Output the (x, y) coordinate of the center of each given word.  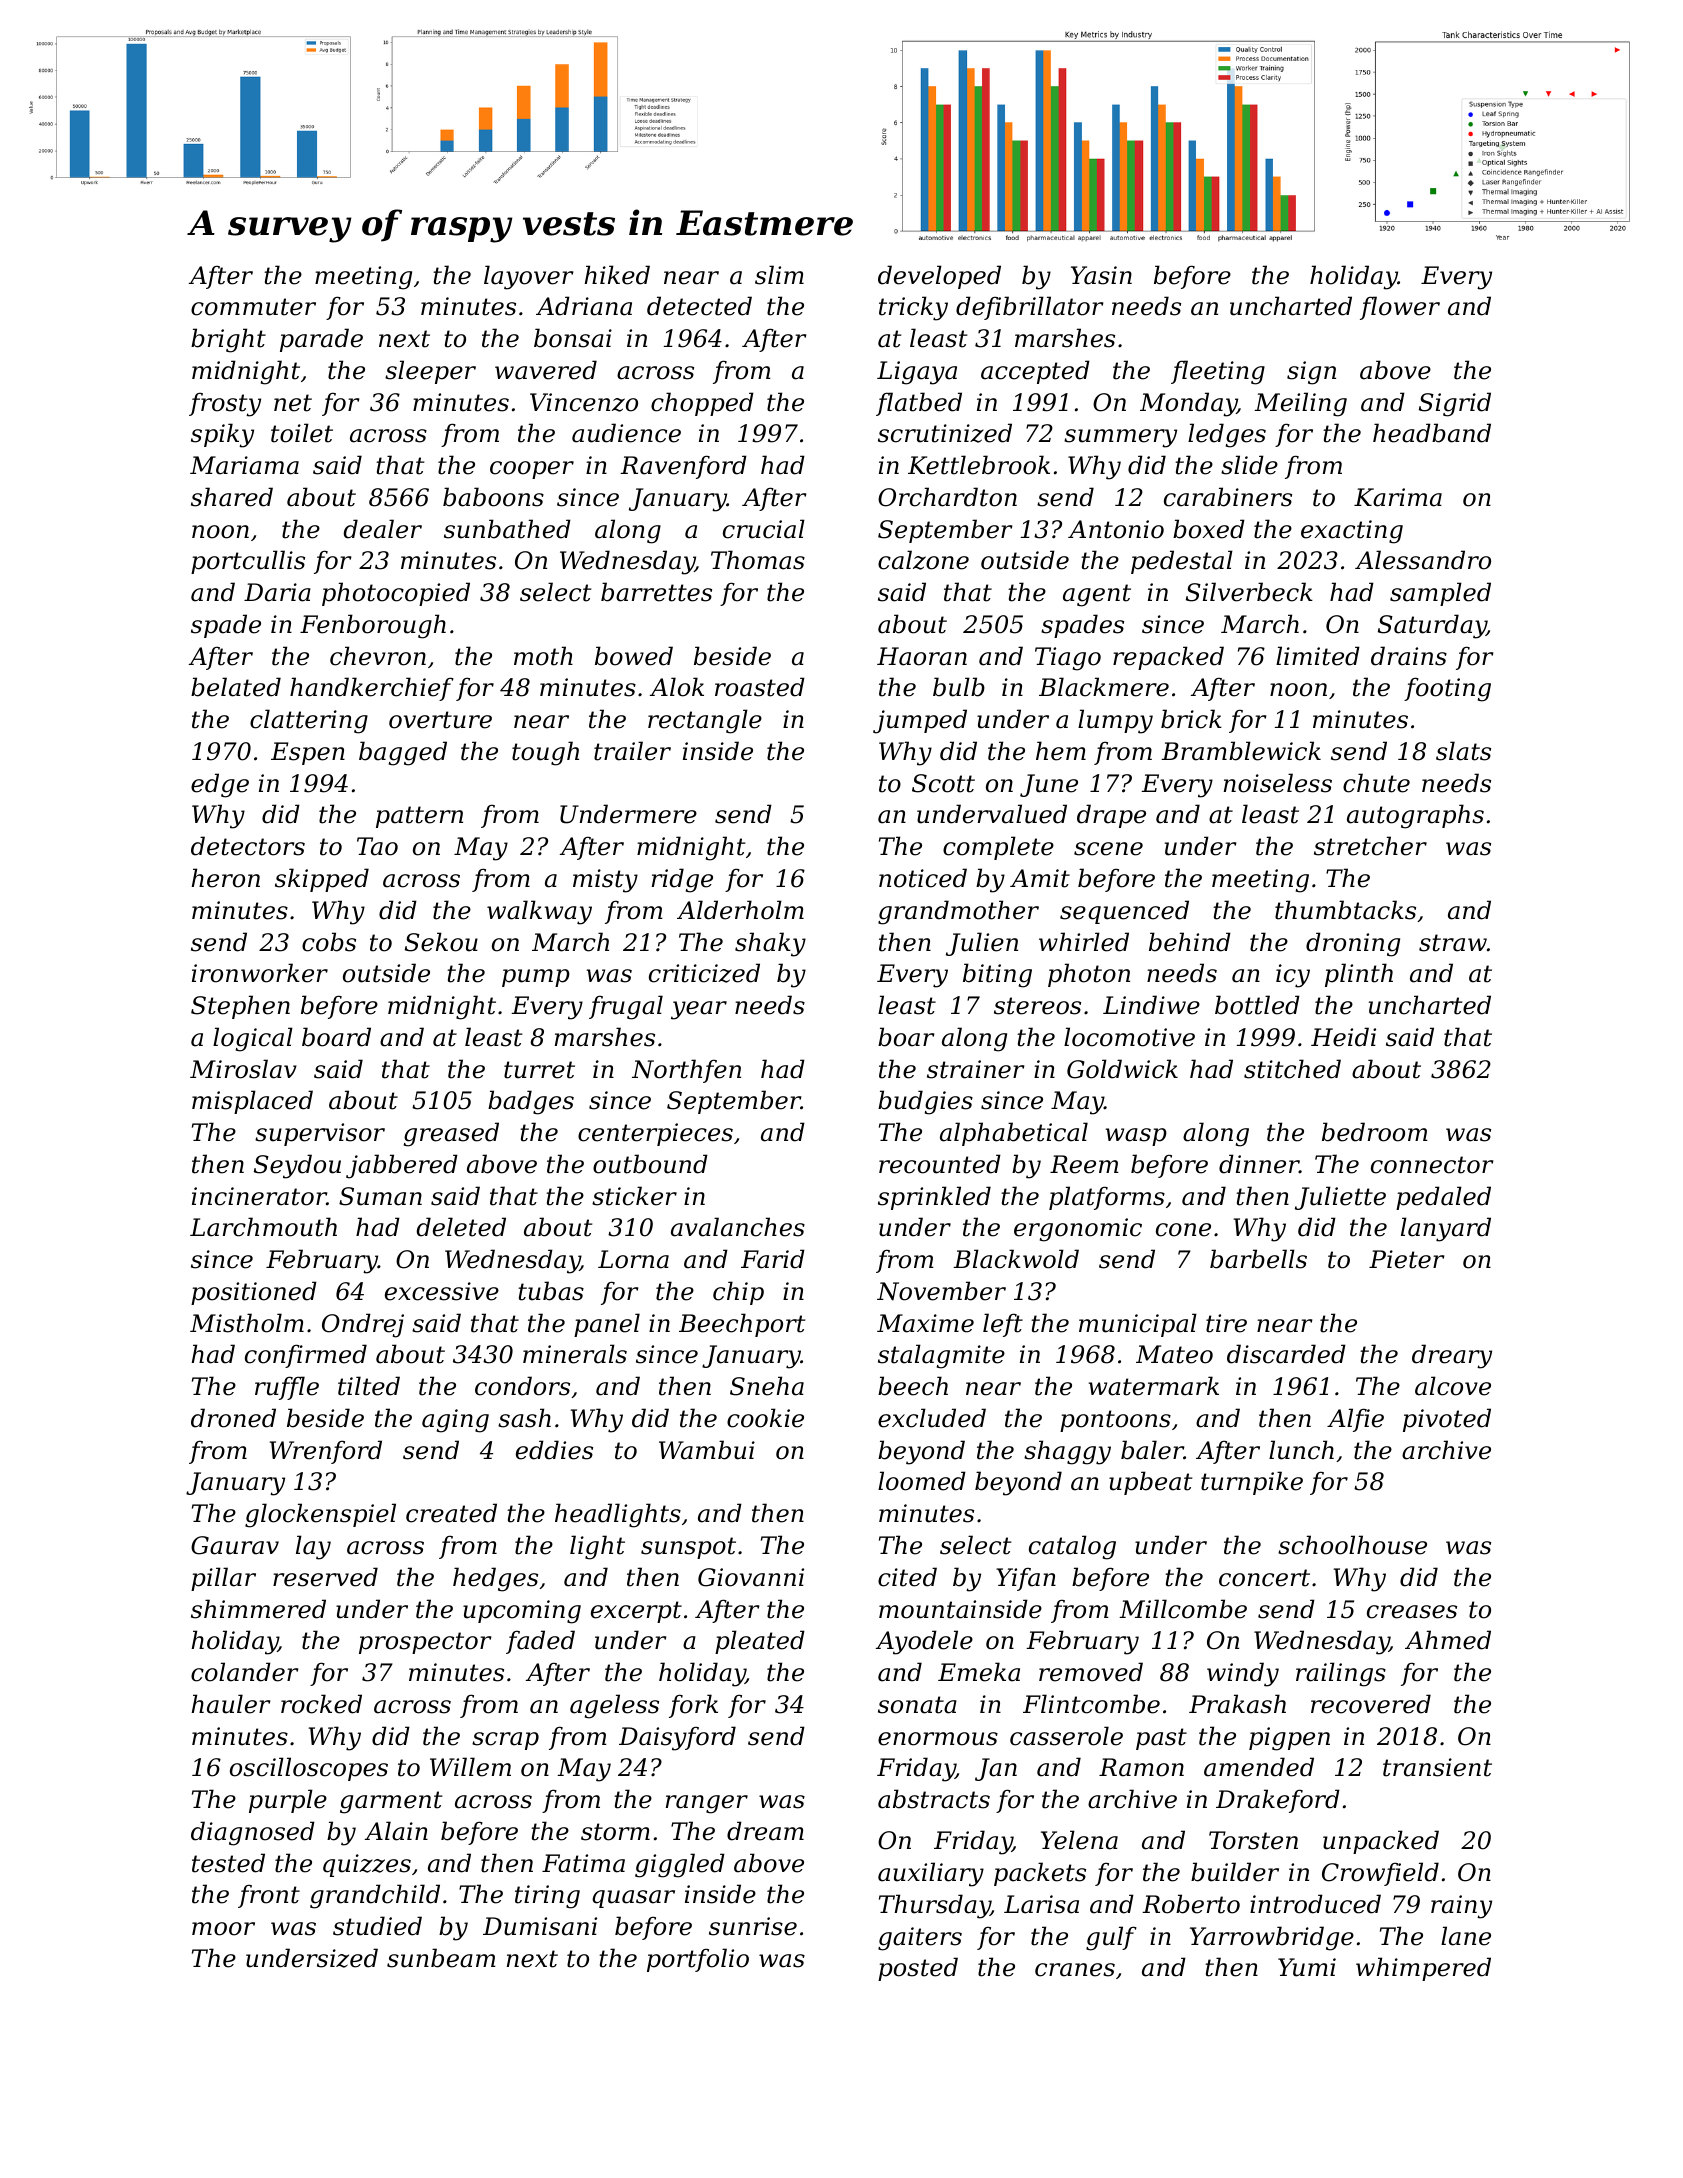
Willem (470, 1767)
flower (1400, 308)
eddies (554, 1450)
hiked (617, 275)
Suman (380, 1196)
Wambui (707, 1450)
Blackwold (1016, 1259)
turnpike (1252, 1483)
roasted (760, 687)
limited (1318, 656)
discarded (1286, 1354)
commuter (253, 307)
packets (1040, 1874)
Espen (308, 753)
